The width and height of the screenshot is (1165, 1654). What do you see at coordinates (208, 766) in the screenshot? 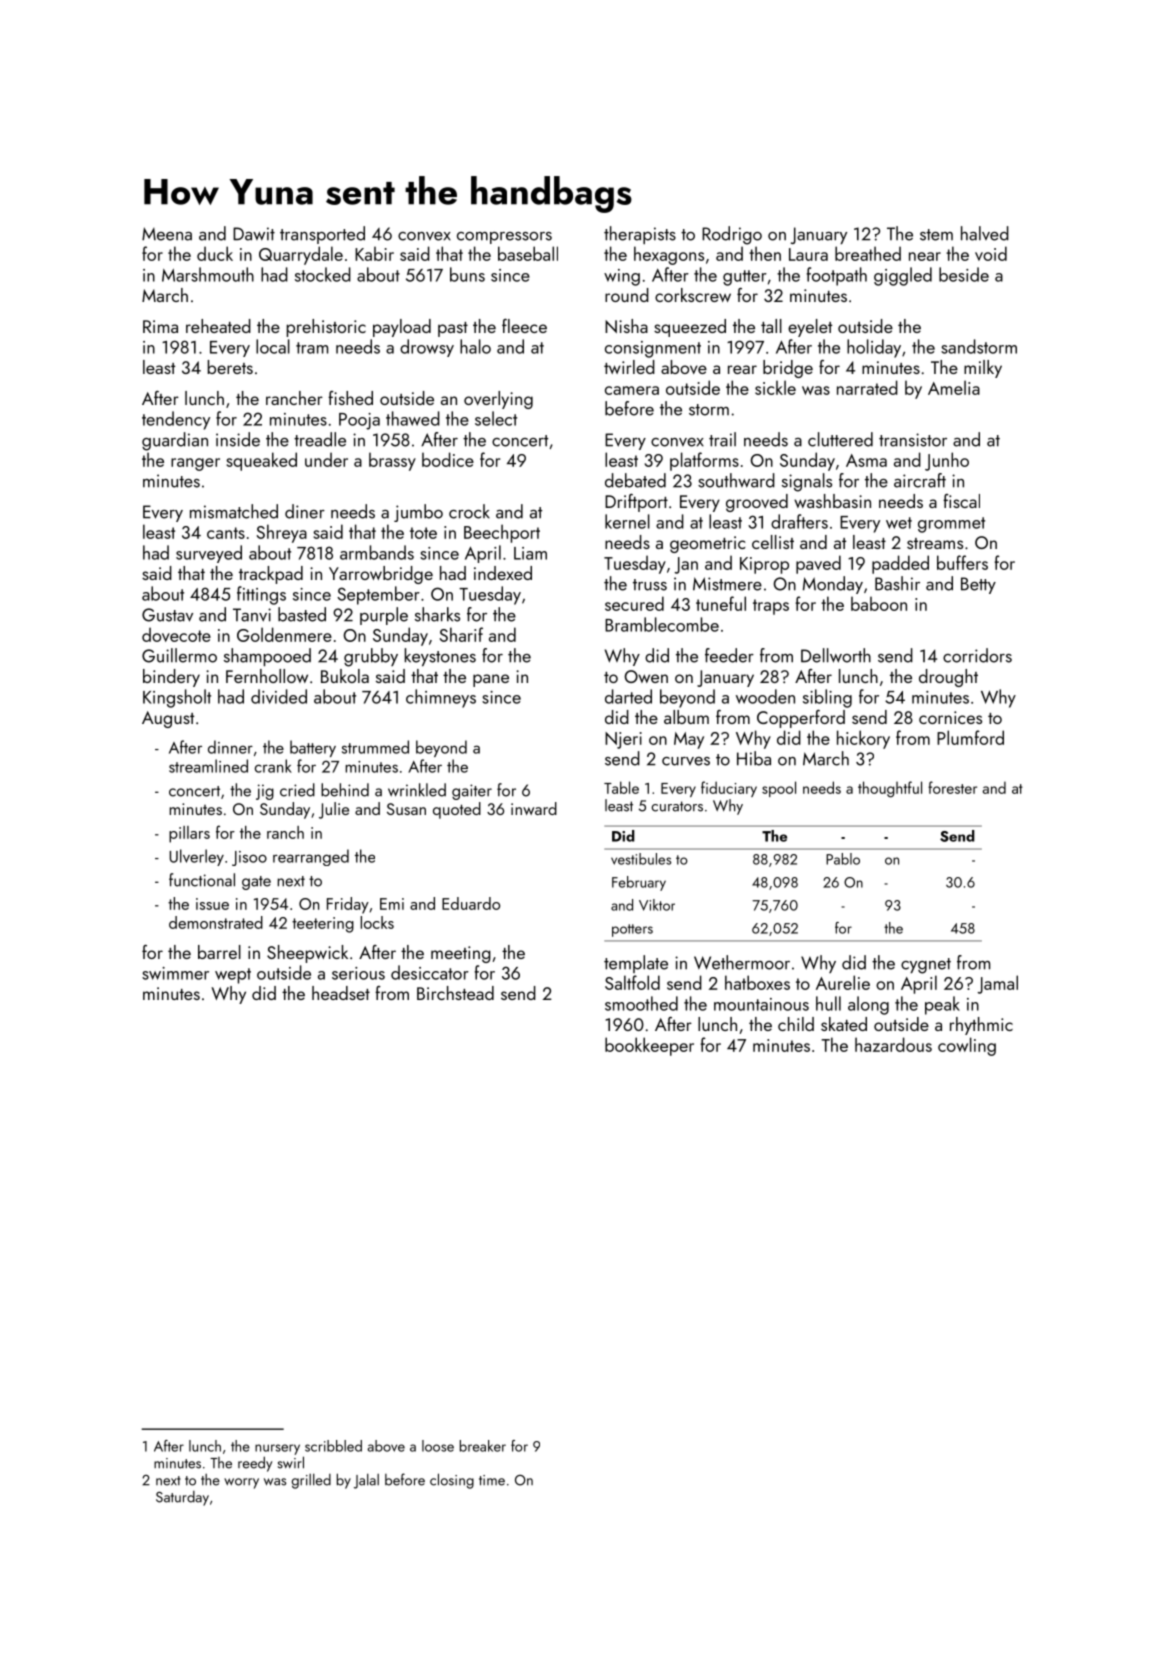
I see `streamlined` at bounding box center [208, 766].
